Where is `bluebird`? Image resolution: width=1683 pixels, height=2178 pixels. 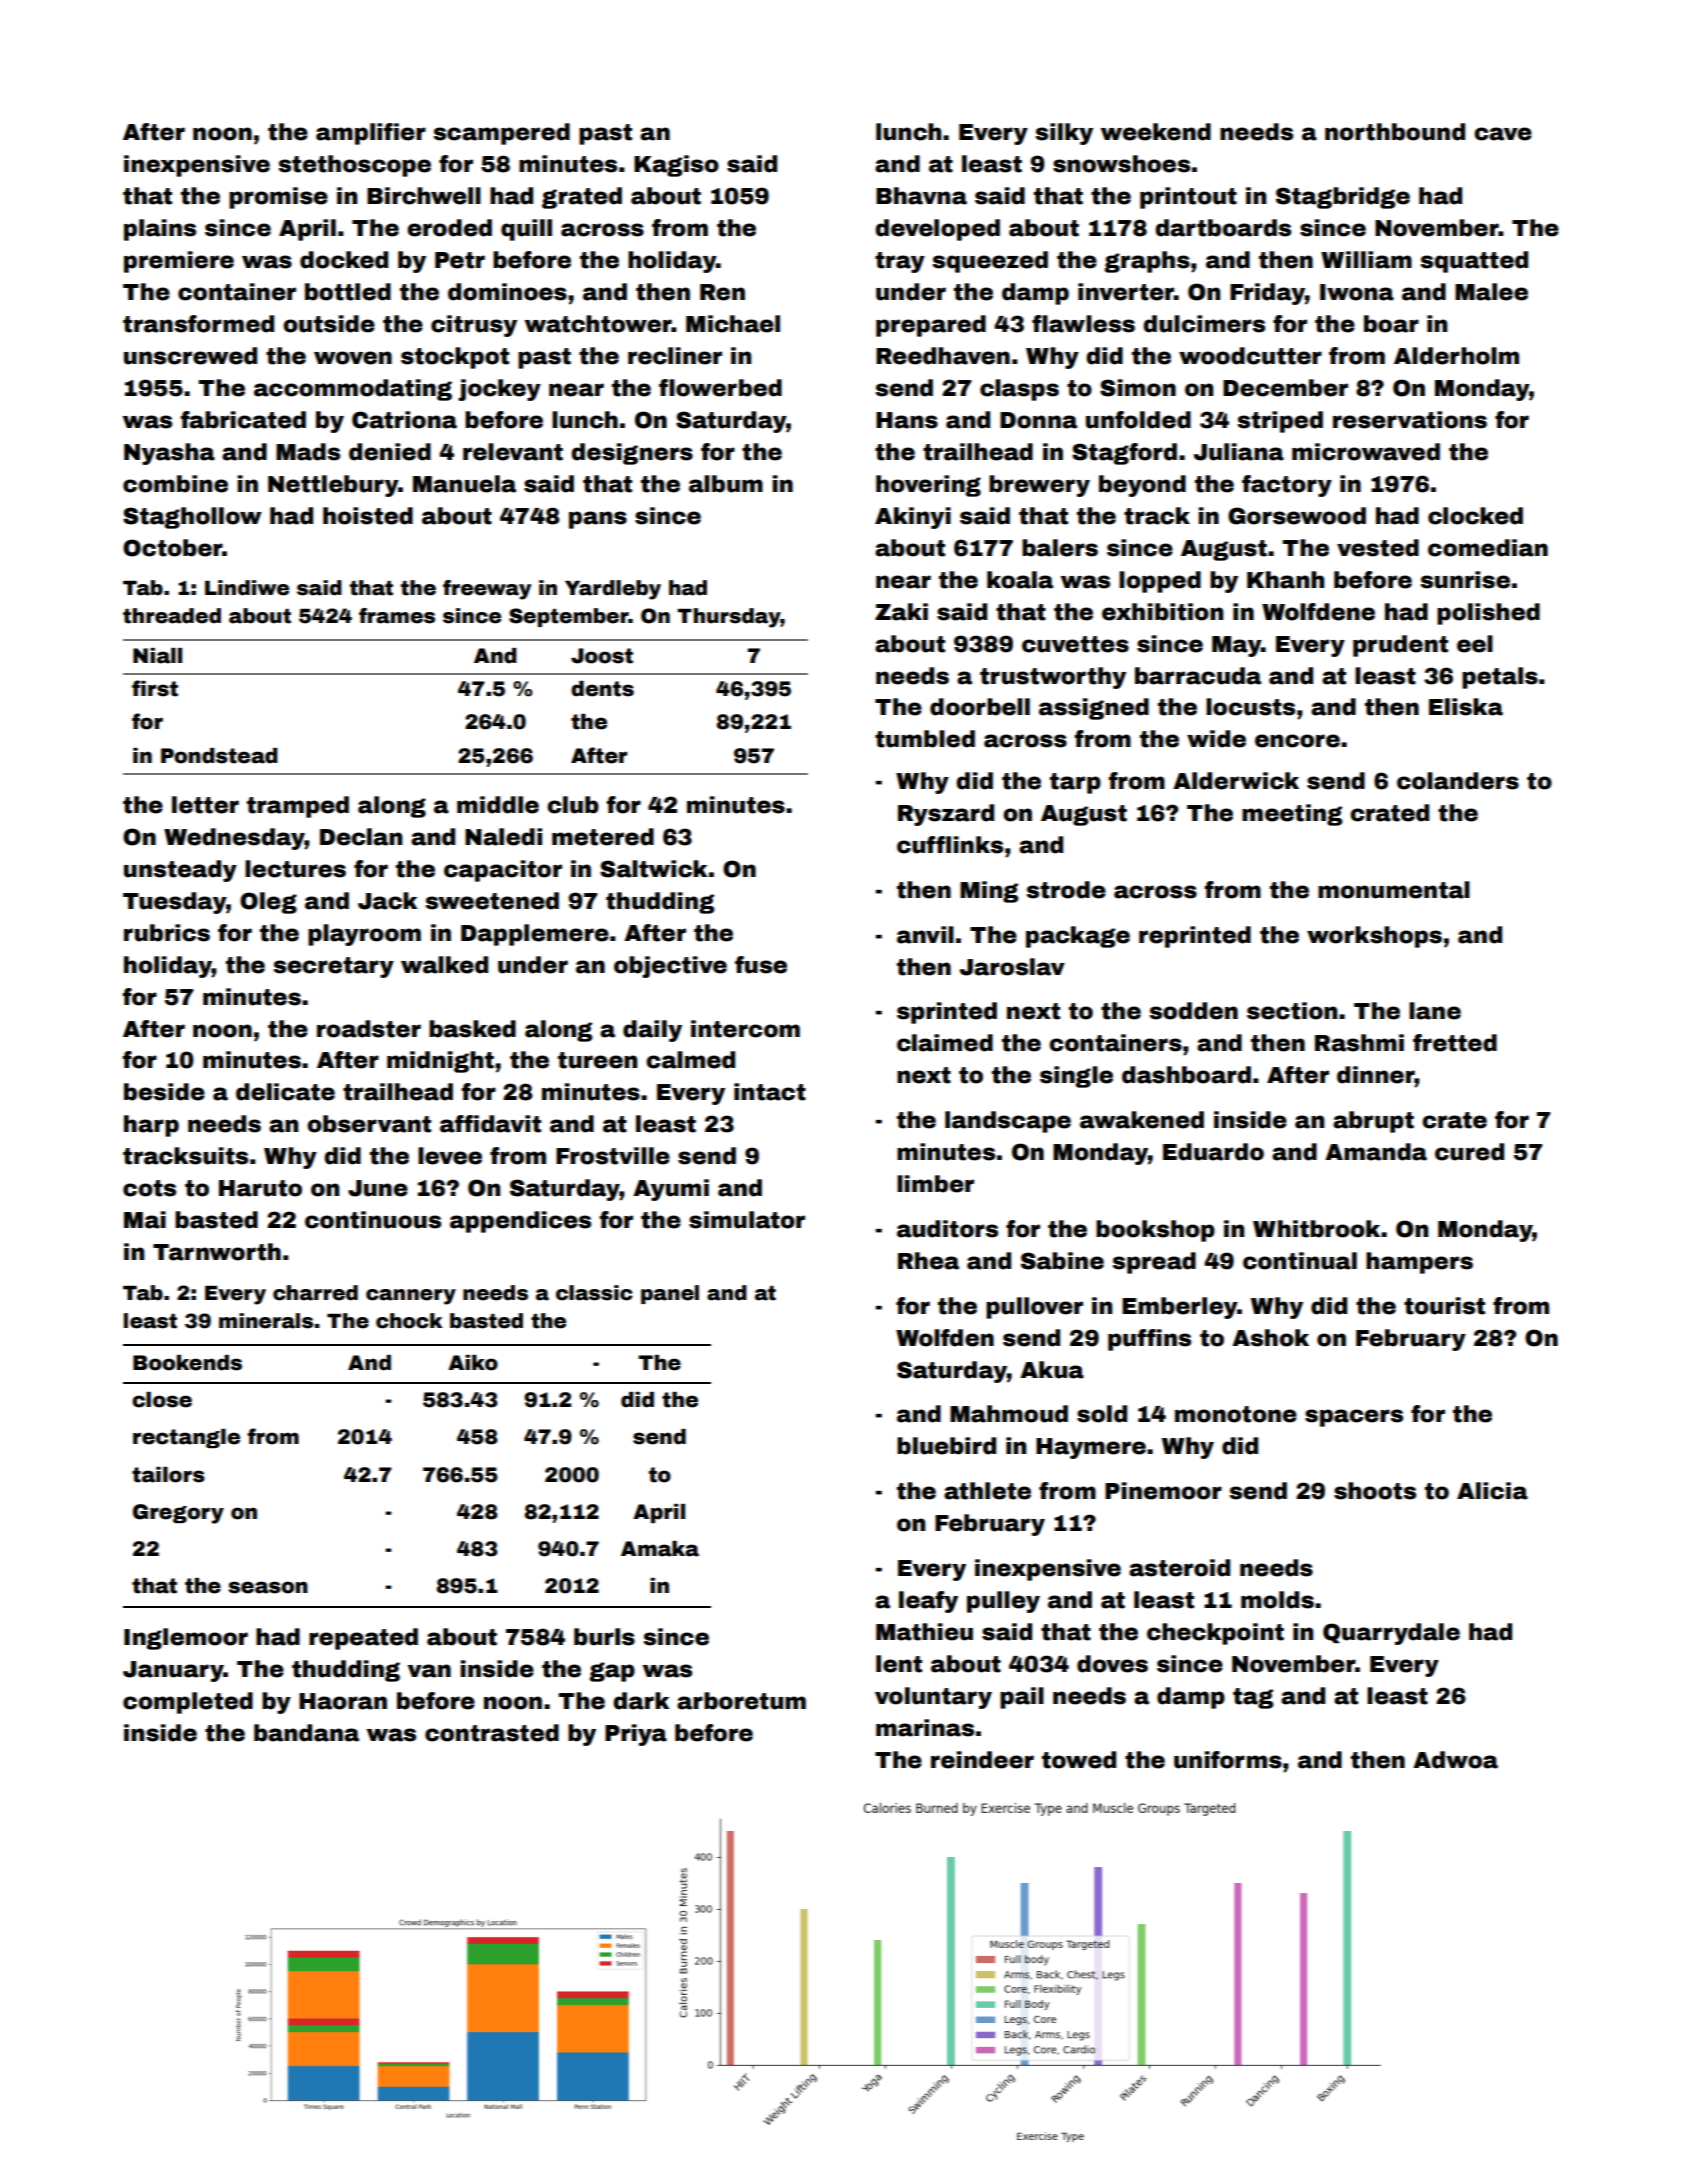 bluebird is located at coordinates (946, 1446).
